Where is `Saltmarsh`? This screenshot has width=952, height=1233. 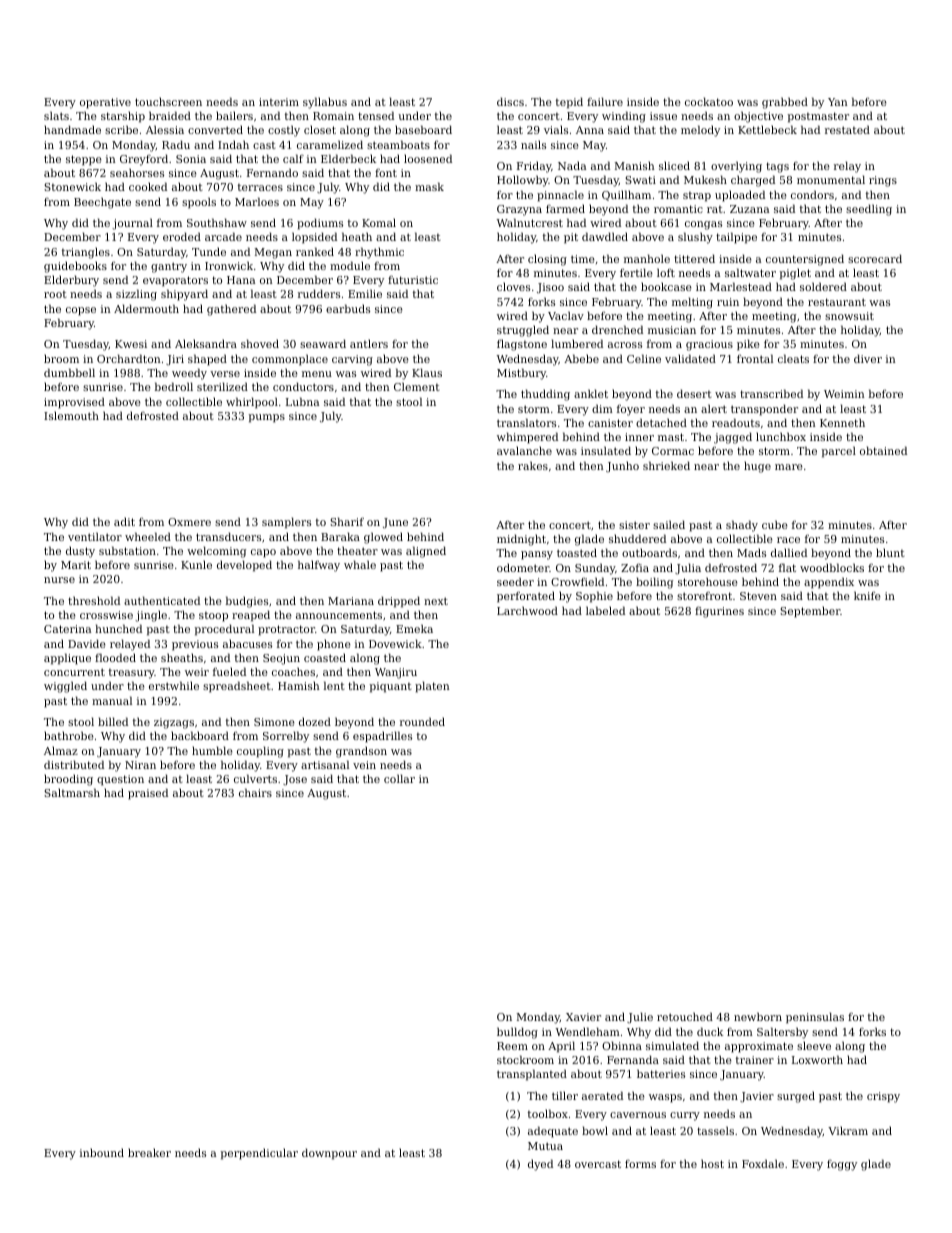 Saltmarsh is located at coordinates (72, 792).
